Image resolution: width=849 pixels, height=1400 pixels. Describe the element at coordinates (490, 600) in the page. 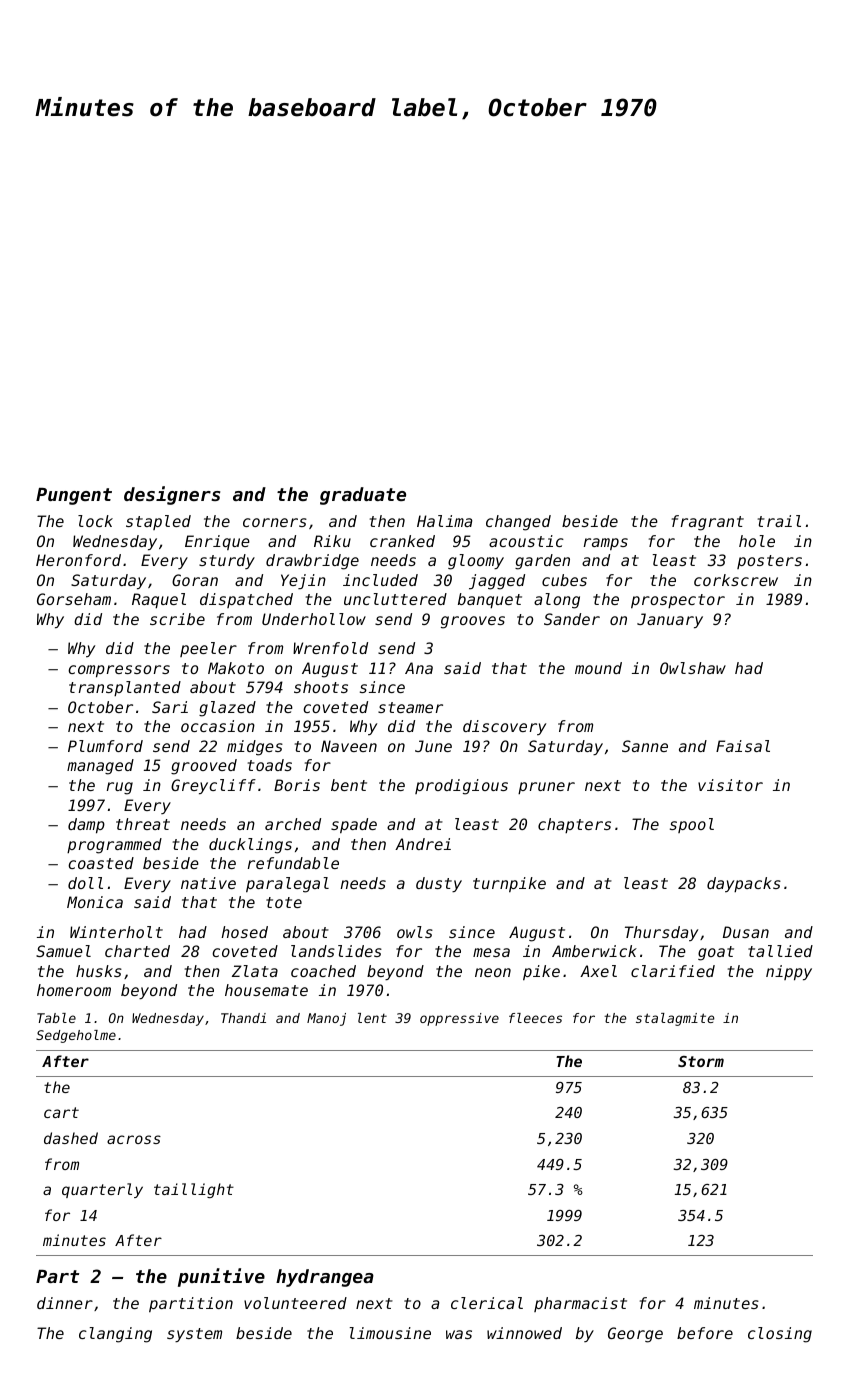

I see `banquet` at that location.
